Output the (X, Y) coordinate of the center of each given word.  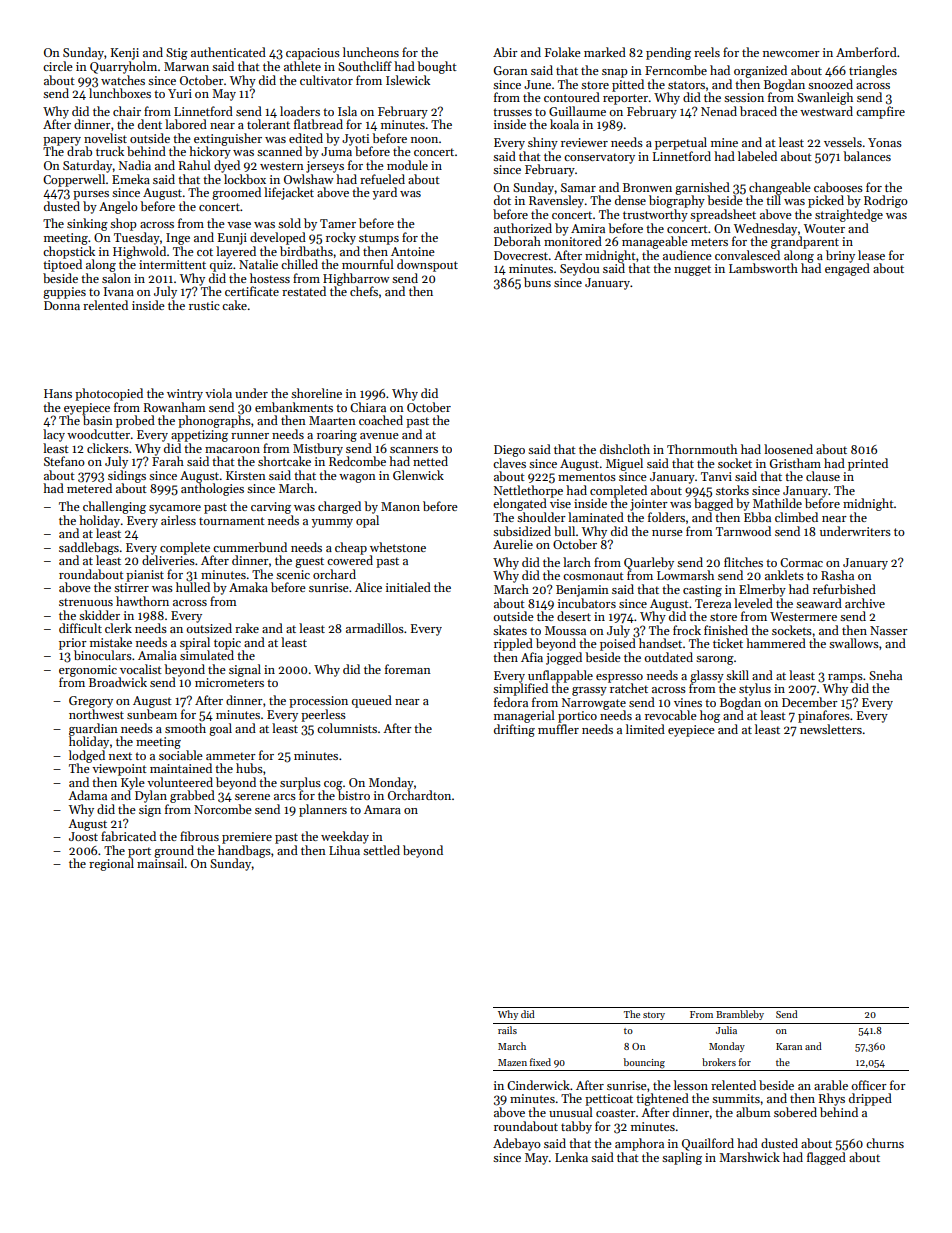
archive (865, 603)
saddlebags (89, 548)
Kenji (125, 54)
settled (381, 850)
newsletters (831, 729)
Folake (563, 52)
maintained (181, 768)
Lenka (571, 1157)
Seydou (579, 269)
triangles (873, 71)
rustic (204, 305)
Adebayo (517, 1144)
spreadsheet (723, 215)
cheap (351, 548)
